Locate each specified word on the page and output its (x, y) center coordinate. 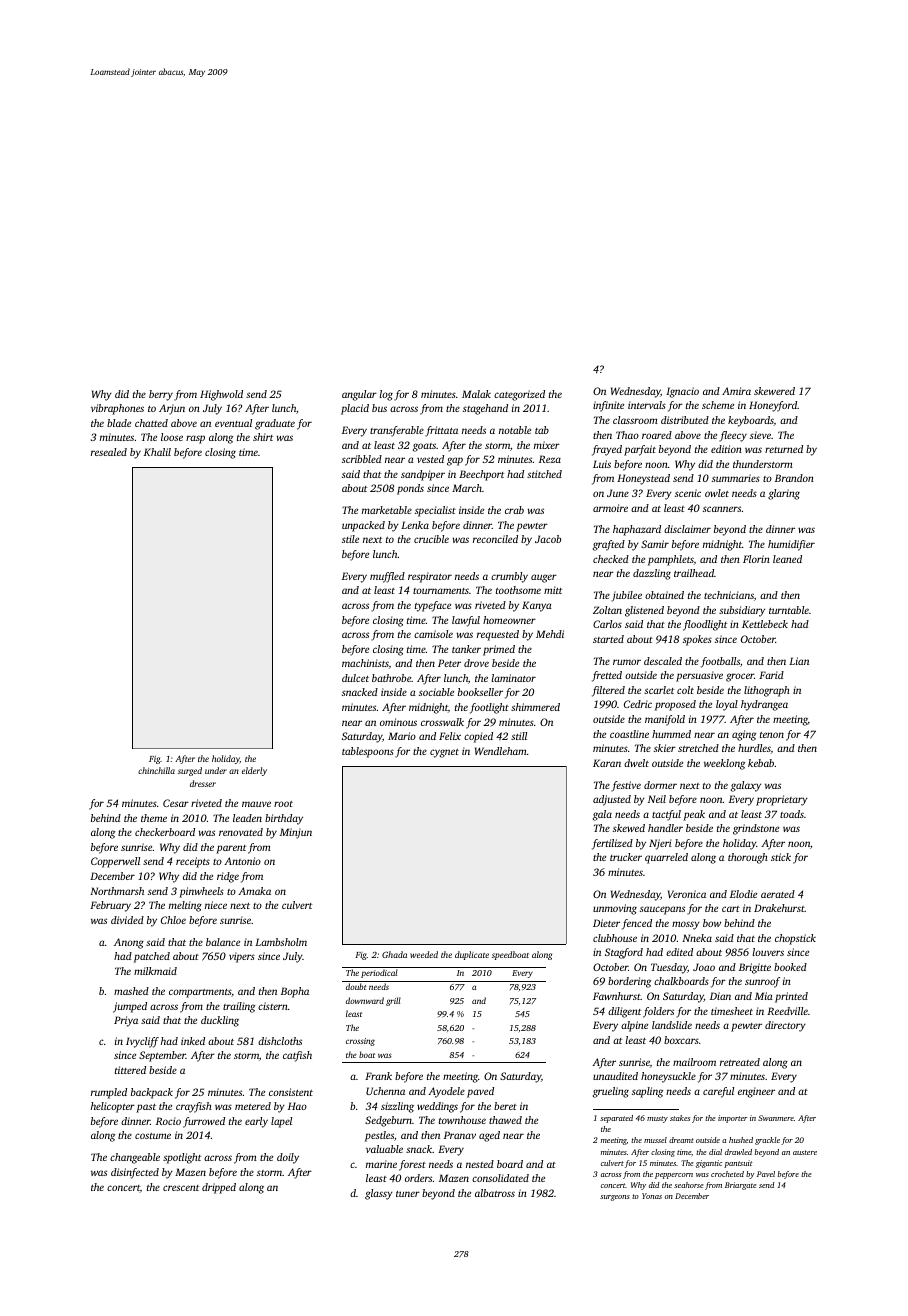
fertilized (612, 844)
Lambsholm (281, 942)
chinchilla (156, 770)
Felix (450, 736)
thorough (748, 858)
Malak (476, 394)
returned (784, 449)
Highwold (221, 395)
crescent (181, 1188)
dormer (660, 785)
